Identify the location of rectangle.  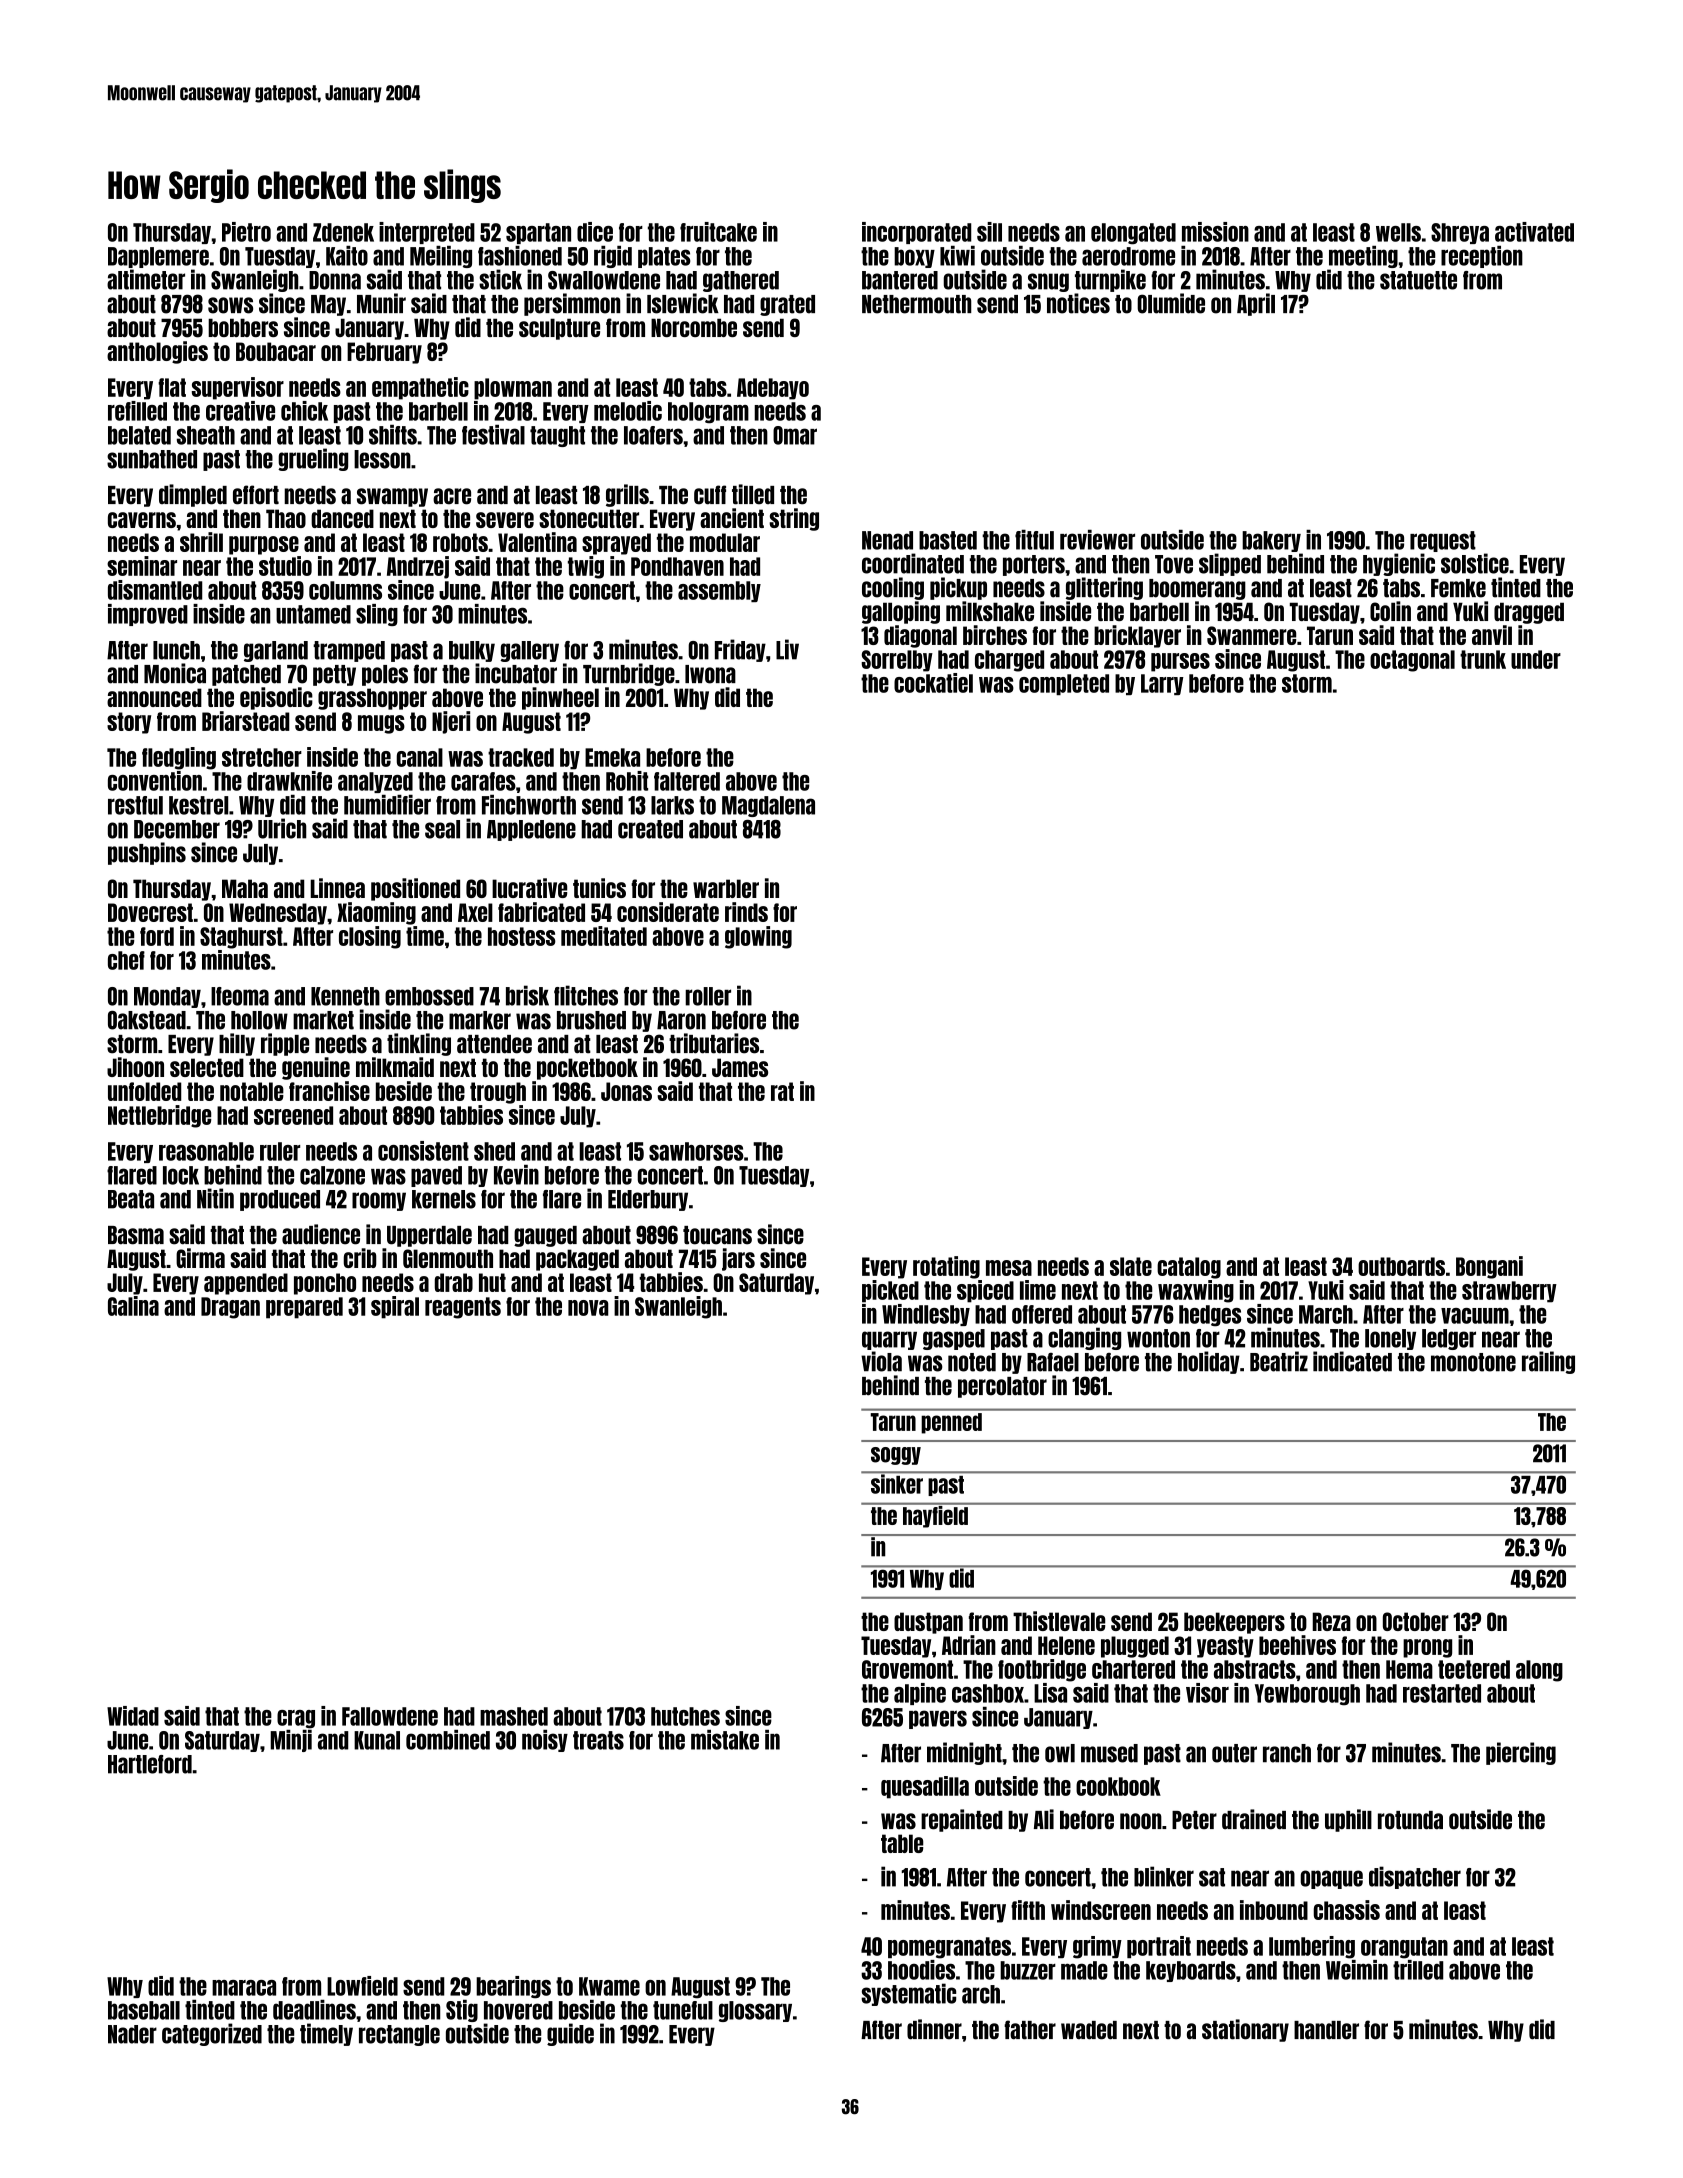
(399, 2035).
